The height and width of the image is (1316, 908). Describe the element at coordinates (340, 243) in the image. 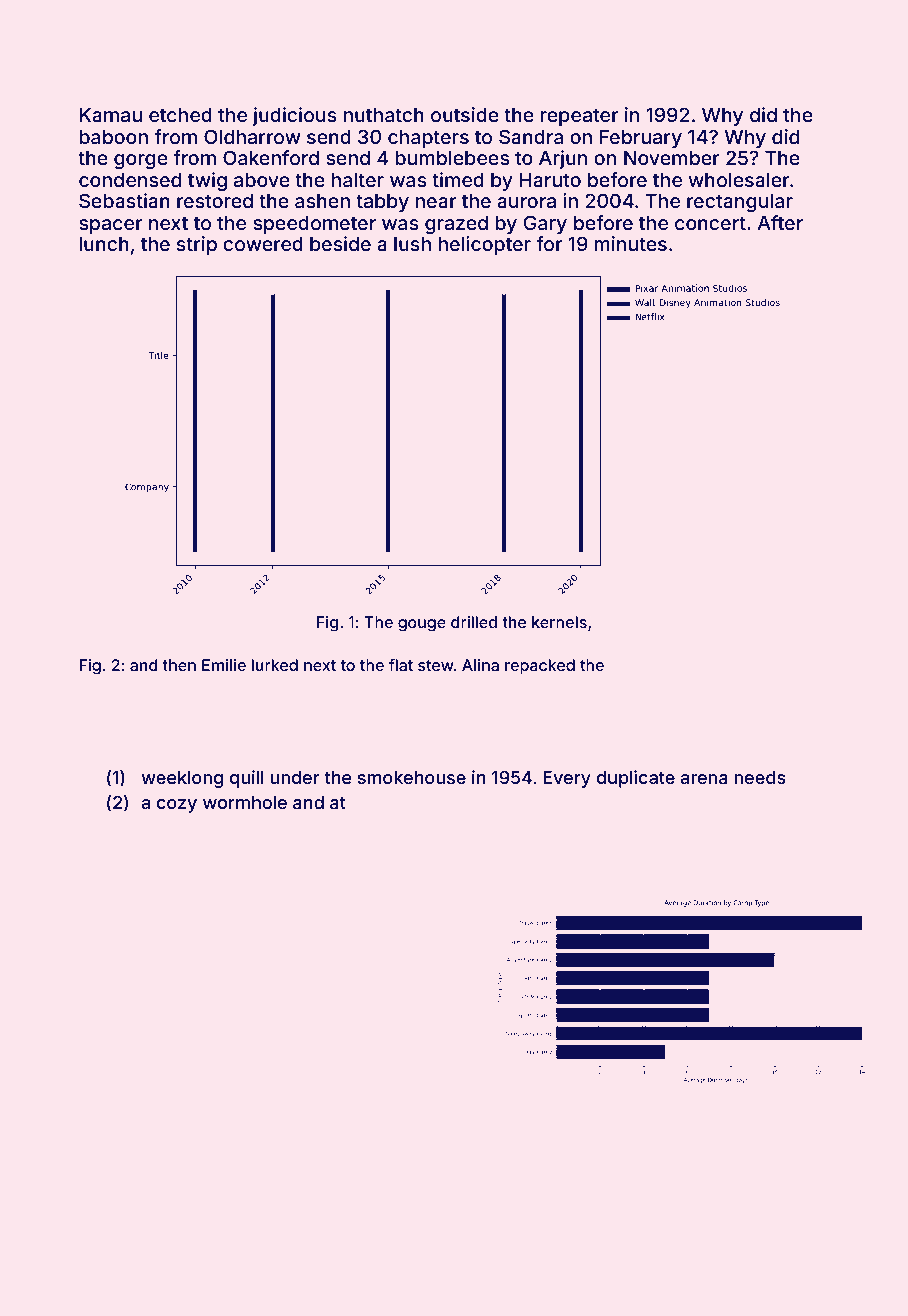

I see `beside` at that location.
